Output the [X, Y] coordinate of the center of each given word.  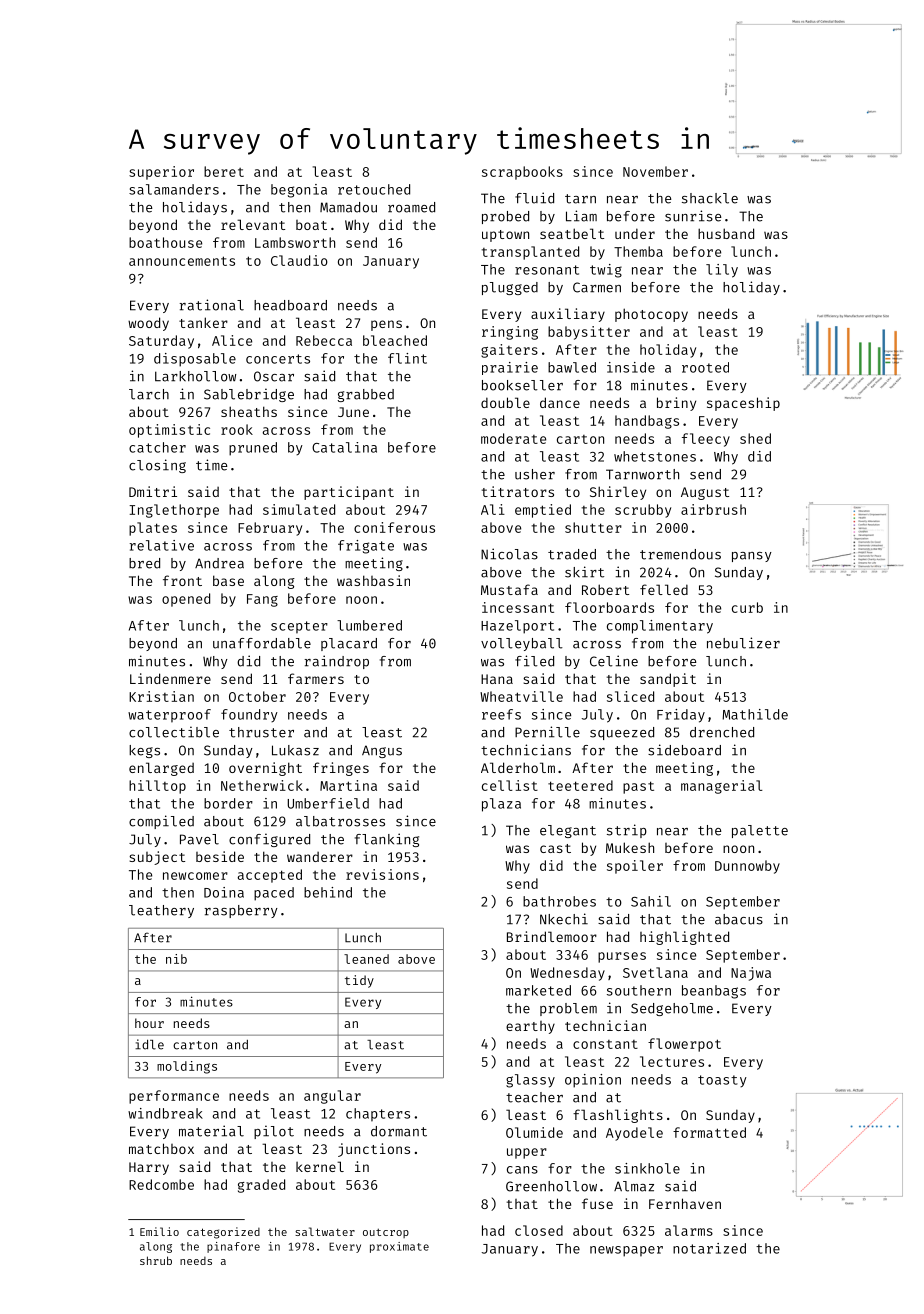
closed [539, 1230]
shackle [710, 198]
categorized [223, 1233]
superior [161, 173]
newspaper [626, 1251]
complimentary [660, 627]
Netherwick [262, 785]
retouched [374, 189]
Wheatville [521, 696]
